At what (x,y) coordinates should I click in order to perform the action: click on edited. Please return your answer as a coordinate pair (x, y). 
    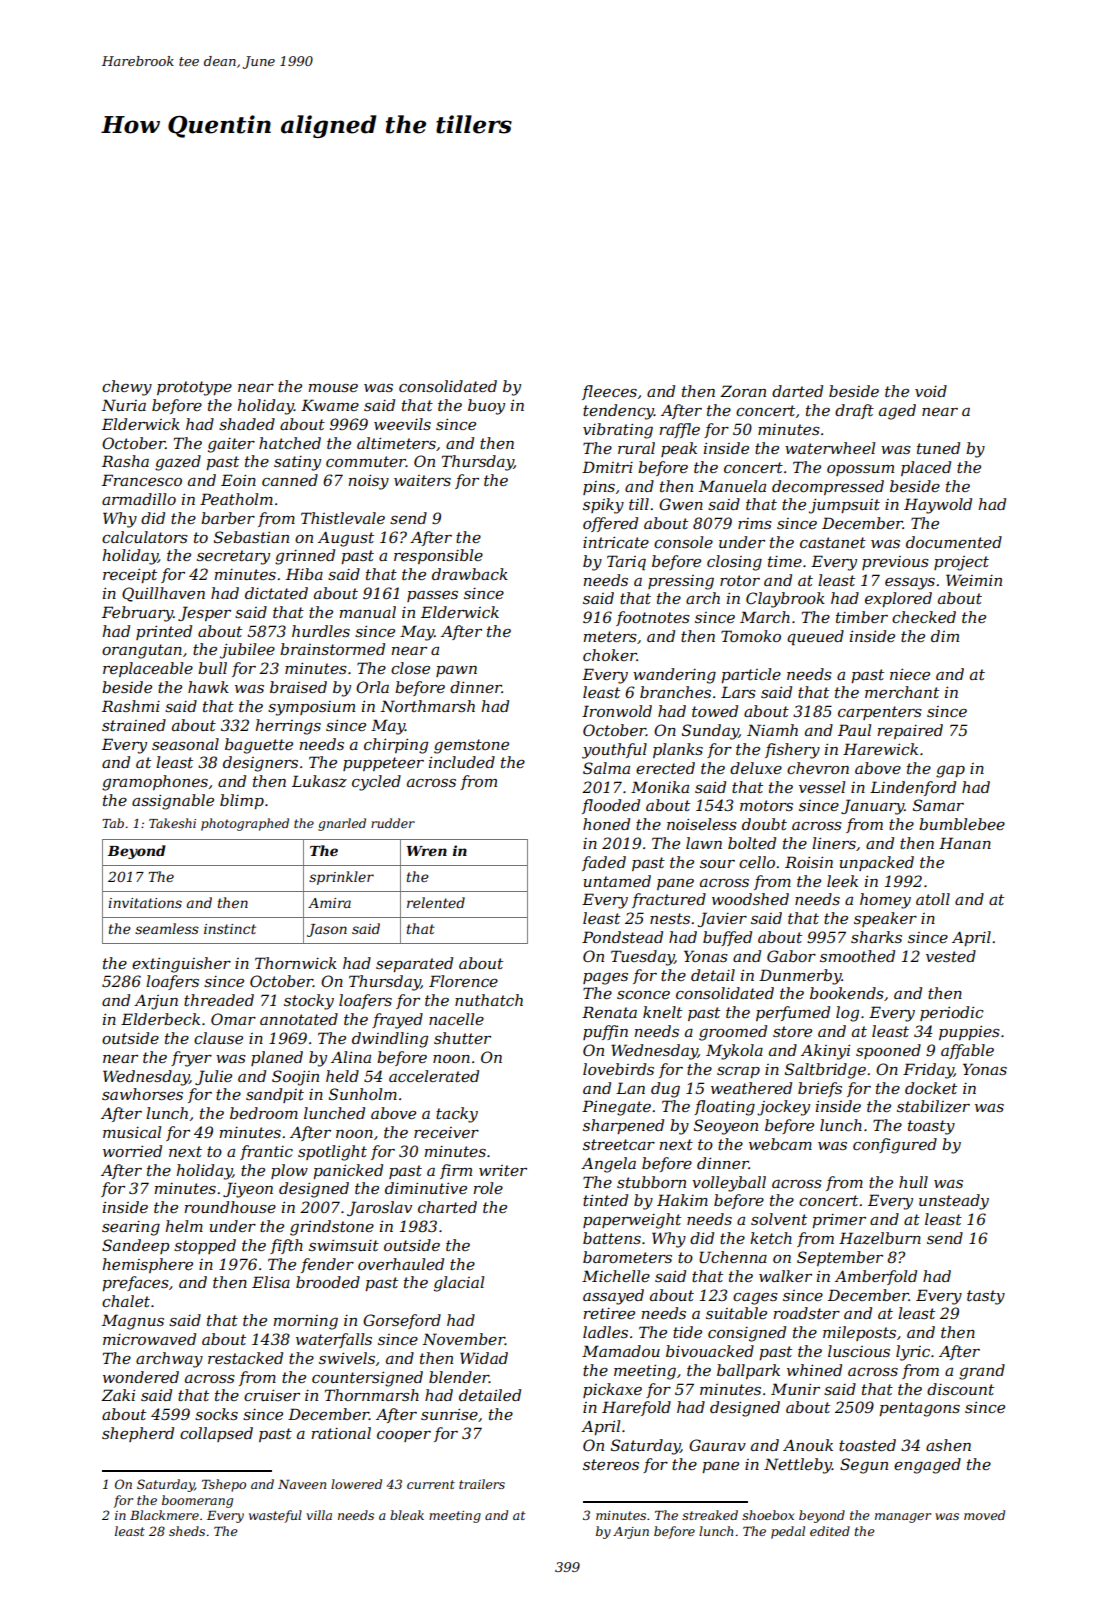
    Looking at the image, I should click on (830, 1531).
